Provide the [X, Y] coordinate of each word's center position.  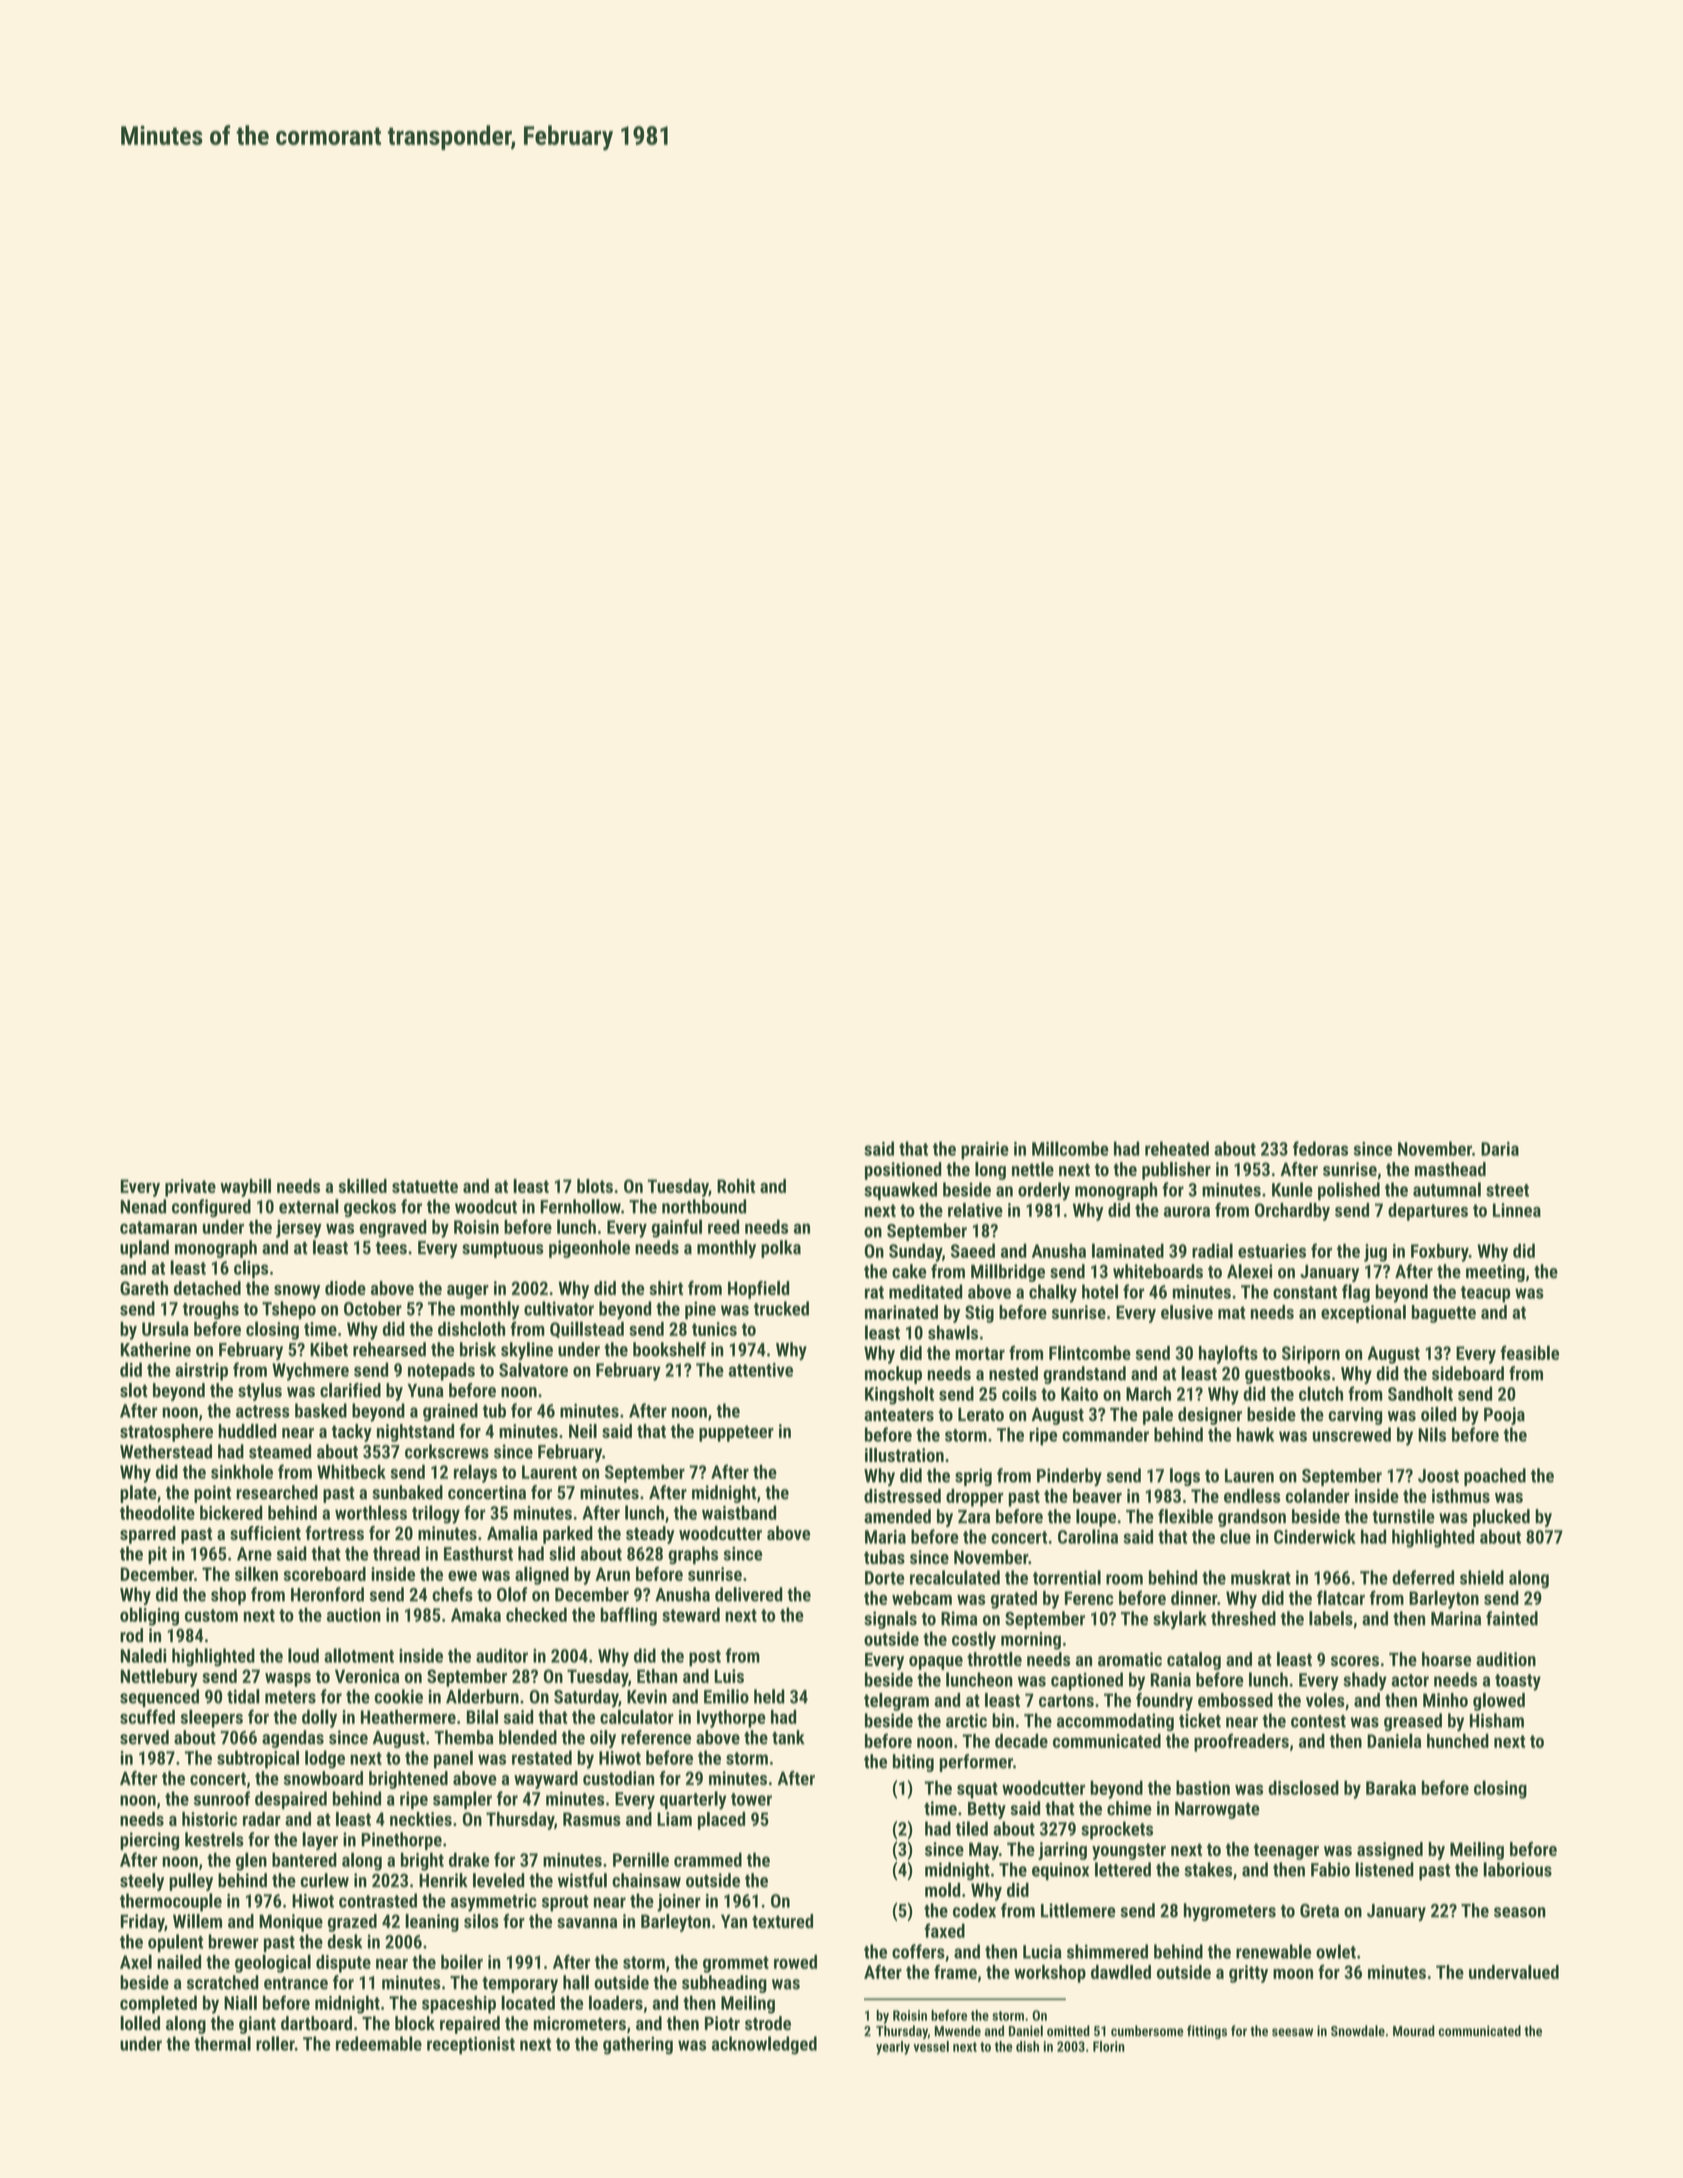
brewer [234, 1941]
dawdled [1121, 1972]
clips [251, 1269]
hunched [1458, 1741]
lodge [325, 1759]
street [1507, 1190]
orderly [1044, 1191]
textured [782, 1921]
